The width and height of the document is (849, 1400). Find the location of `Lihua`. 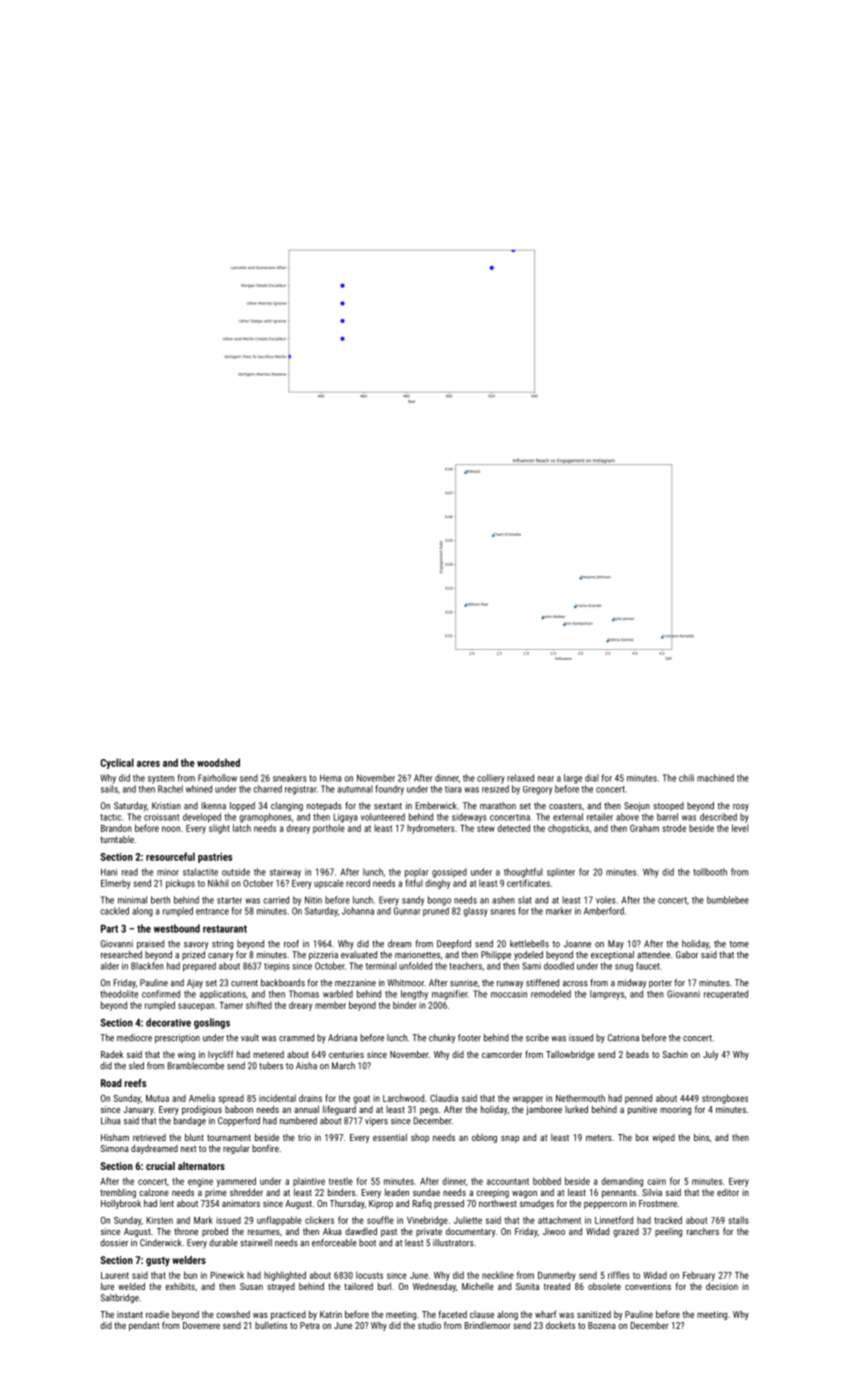

Lihua is located at coordinates (111, 1121).
